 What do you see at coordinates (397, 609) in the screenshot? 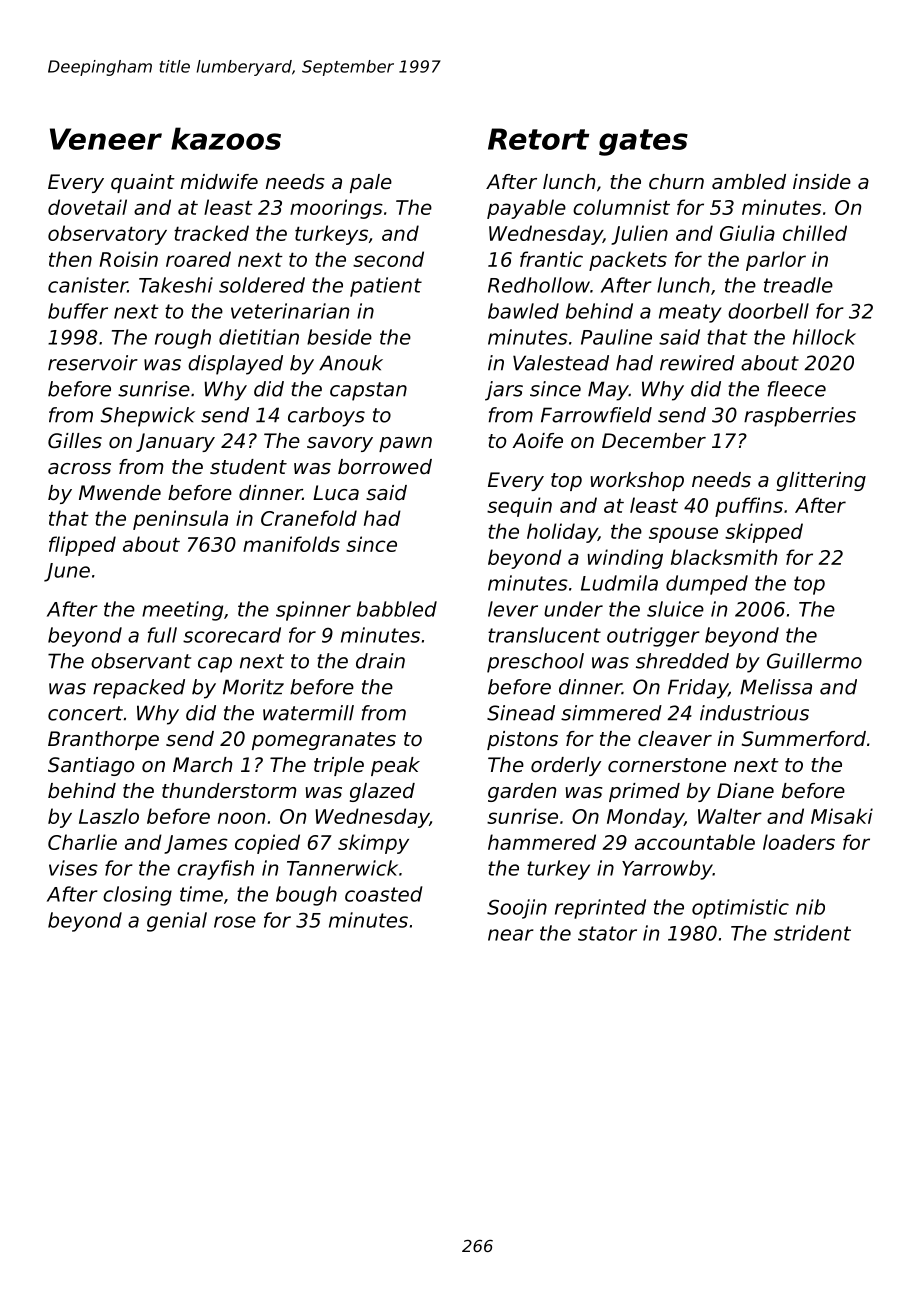
I see `babbled` at bounding box center [397, 609].
